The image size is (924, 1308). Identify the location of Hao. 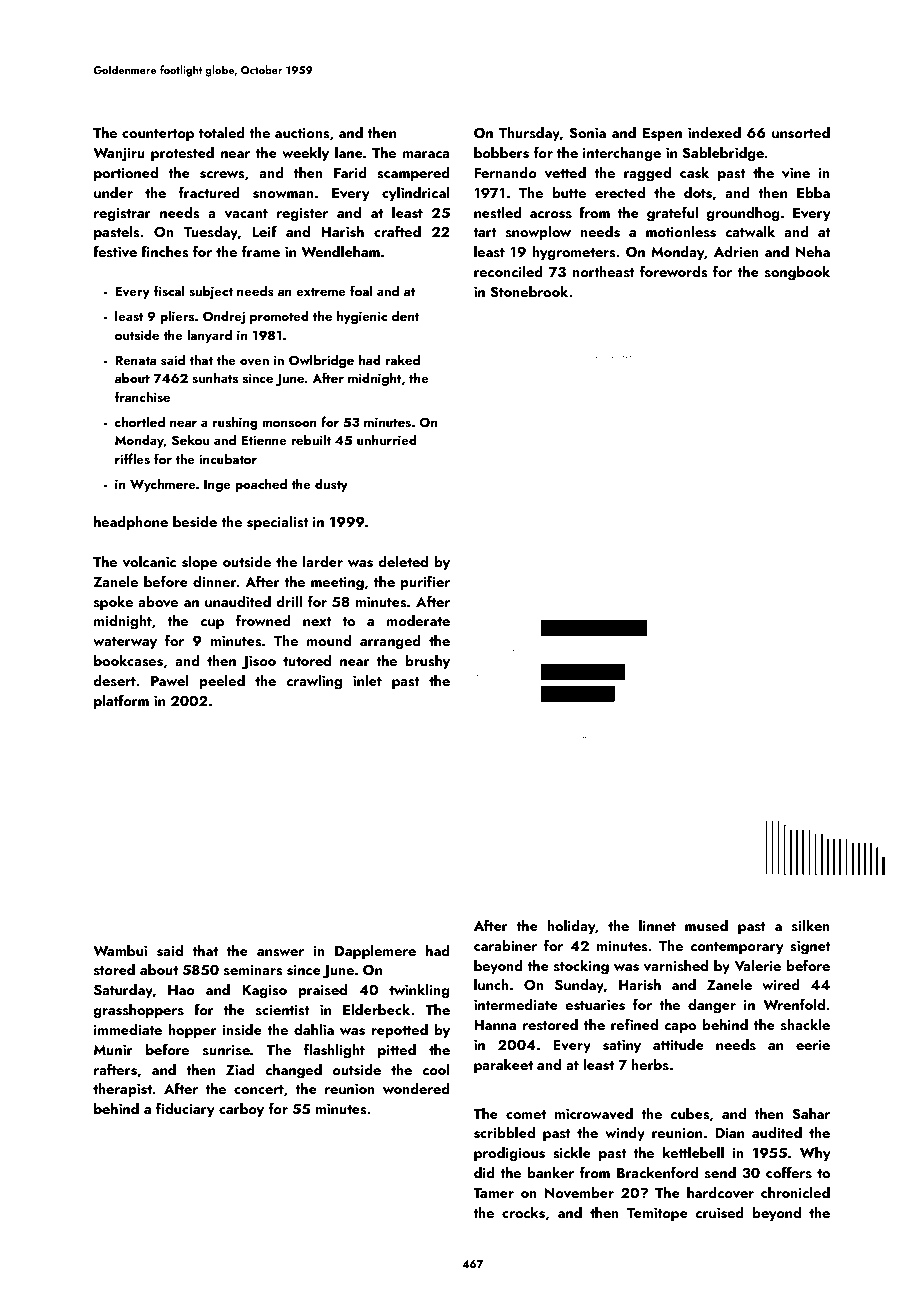
(181, 990).
